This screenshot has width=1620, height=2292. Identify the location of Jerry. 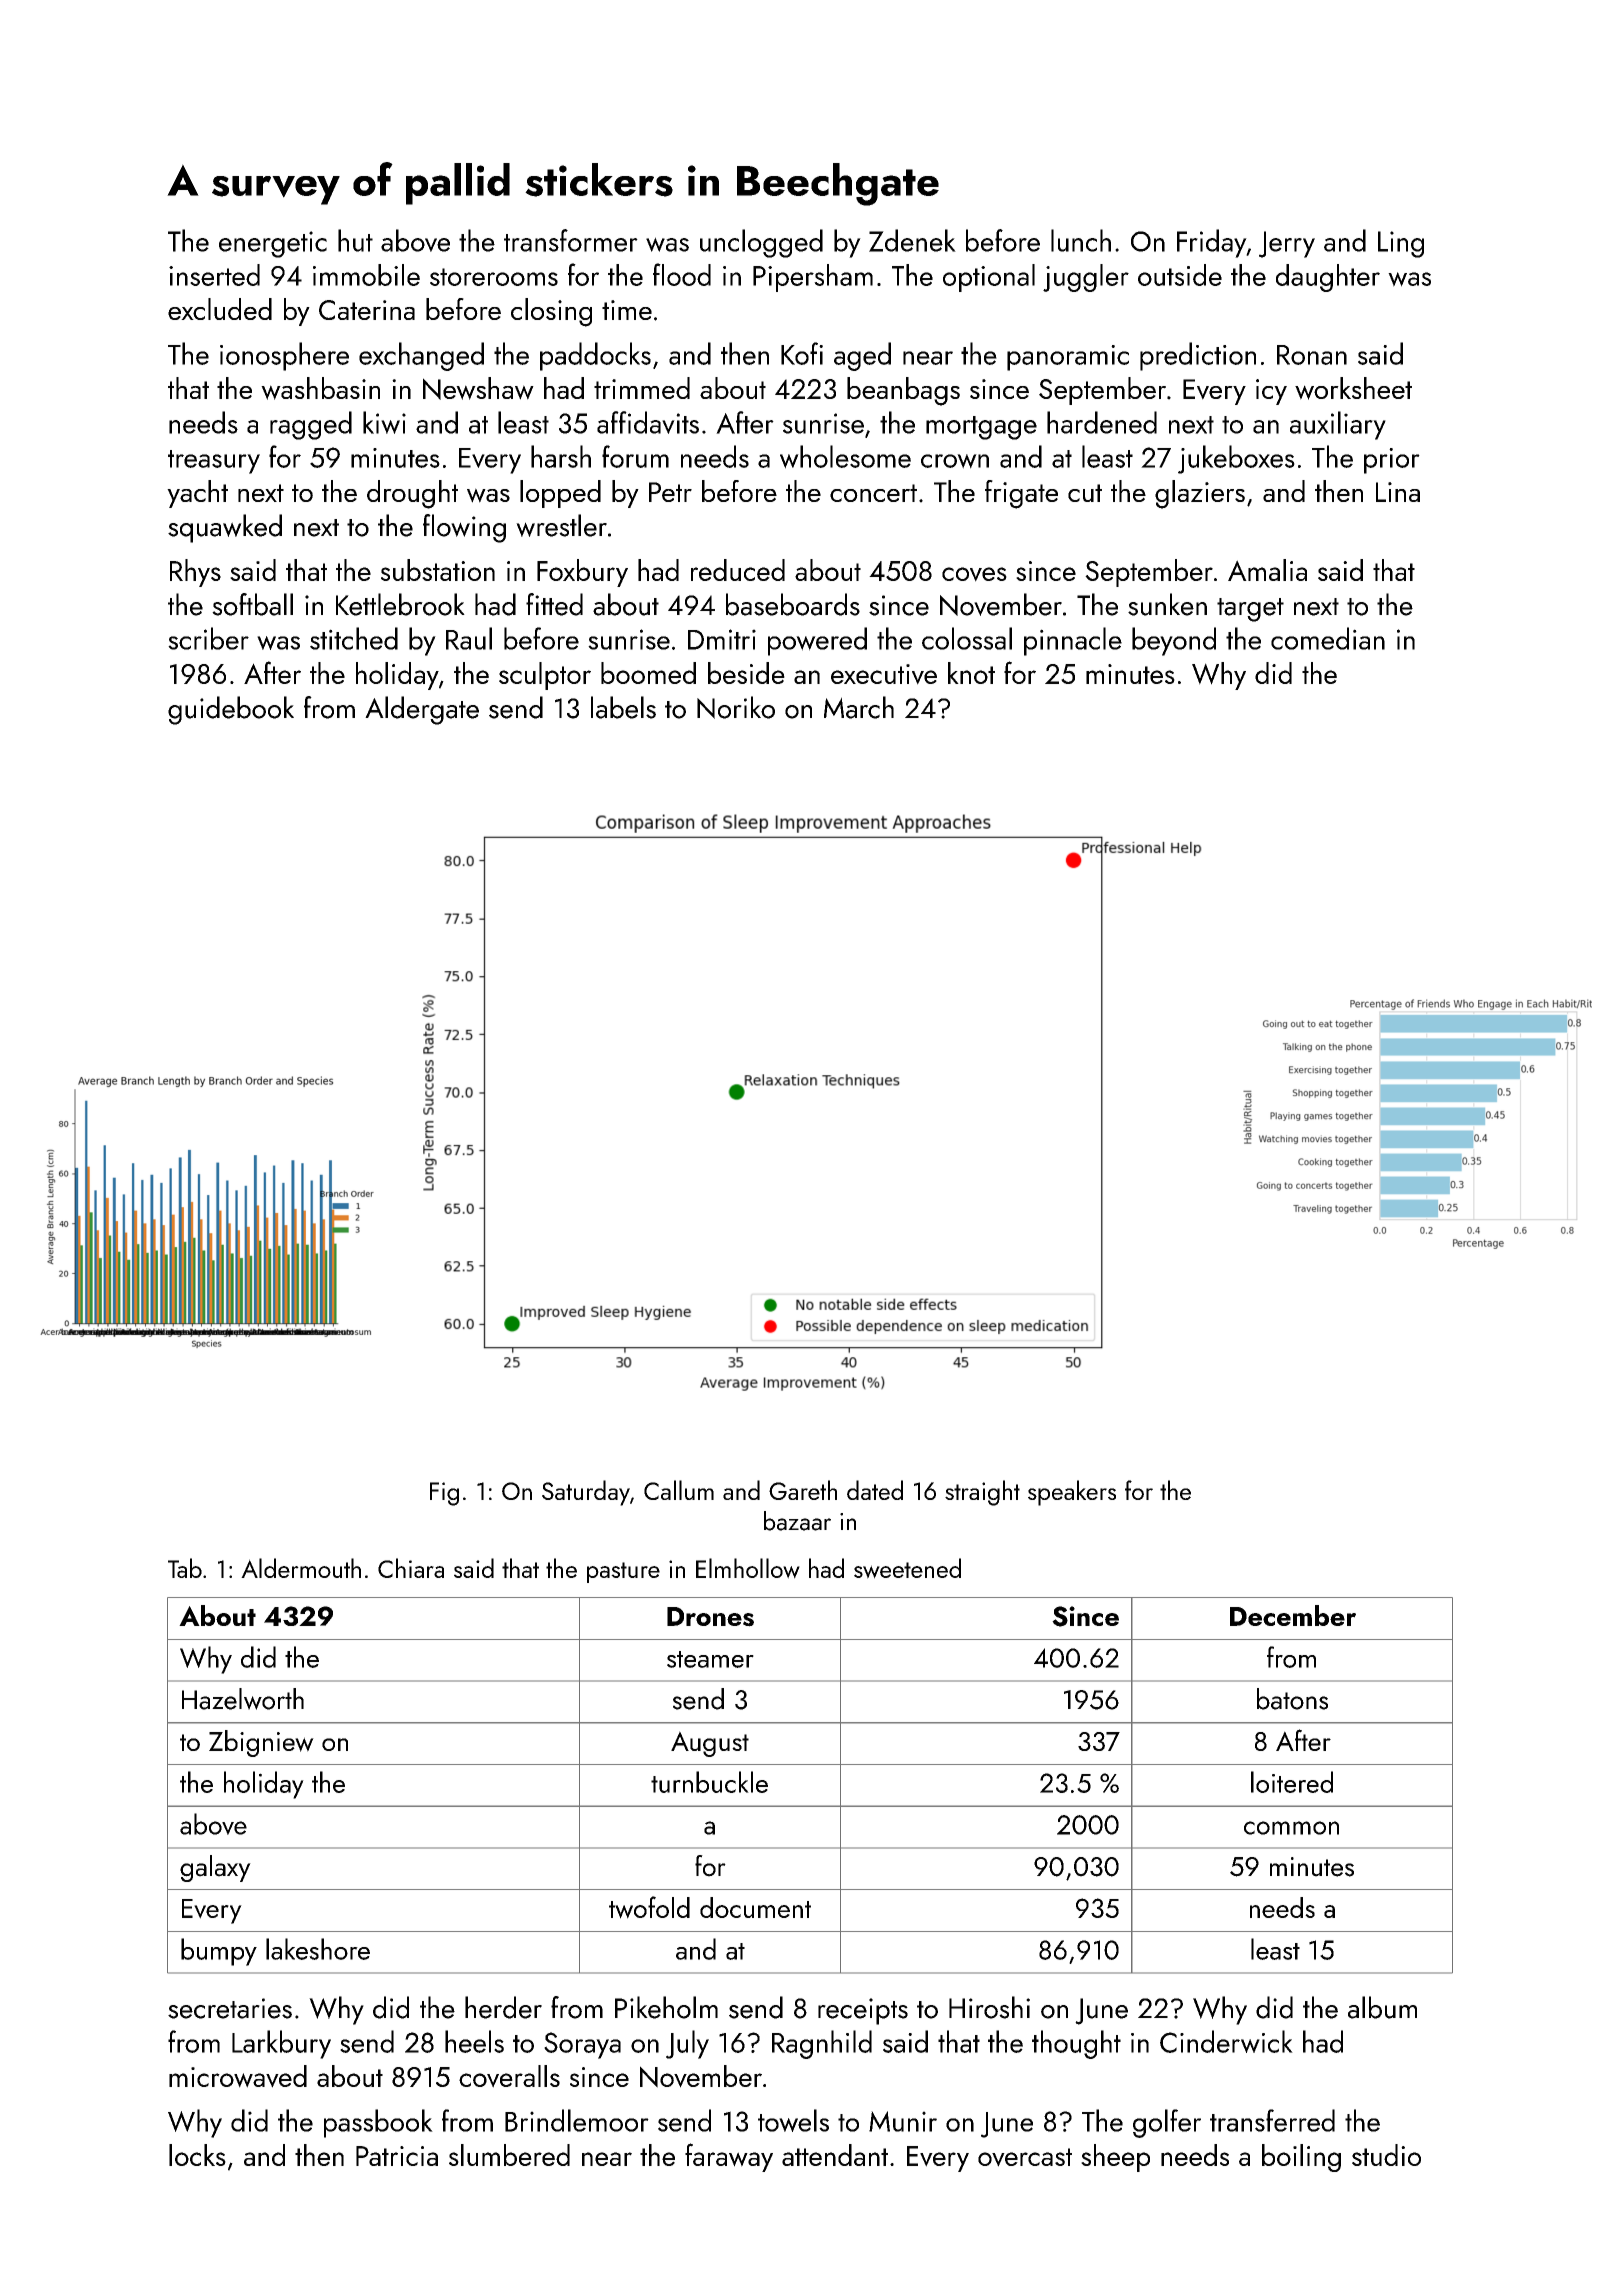
(1287, 244).
